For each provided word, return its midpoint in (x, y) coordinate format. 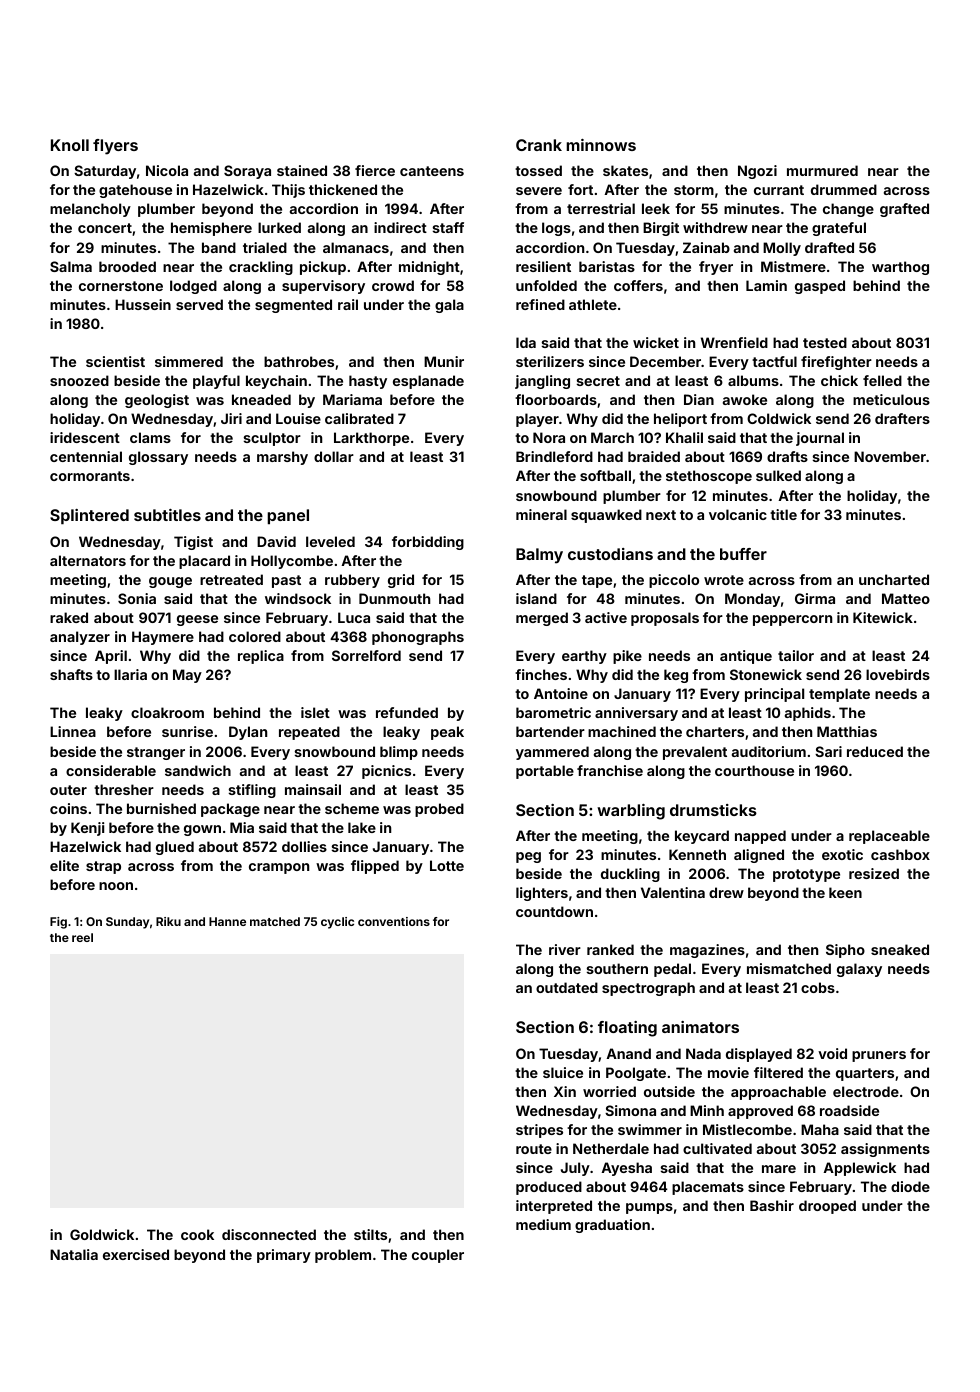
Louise (298, 418)
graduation (612, 1226)
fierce (375, 170)
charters (715, 731)
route (534, 1149)
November (890, 456)
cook (197, 1234)
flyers (115, 147)
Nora (549, 437)
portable (545, 772)
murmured (822, 170)
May (187, 676)
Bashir (772, 1205)
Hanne (227, 921)
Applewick (859, 1169)
